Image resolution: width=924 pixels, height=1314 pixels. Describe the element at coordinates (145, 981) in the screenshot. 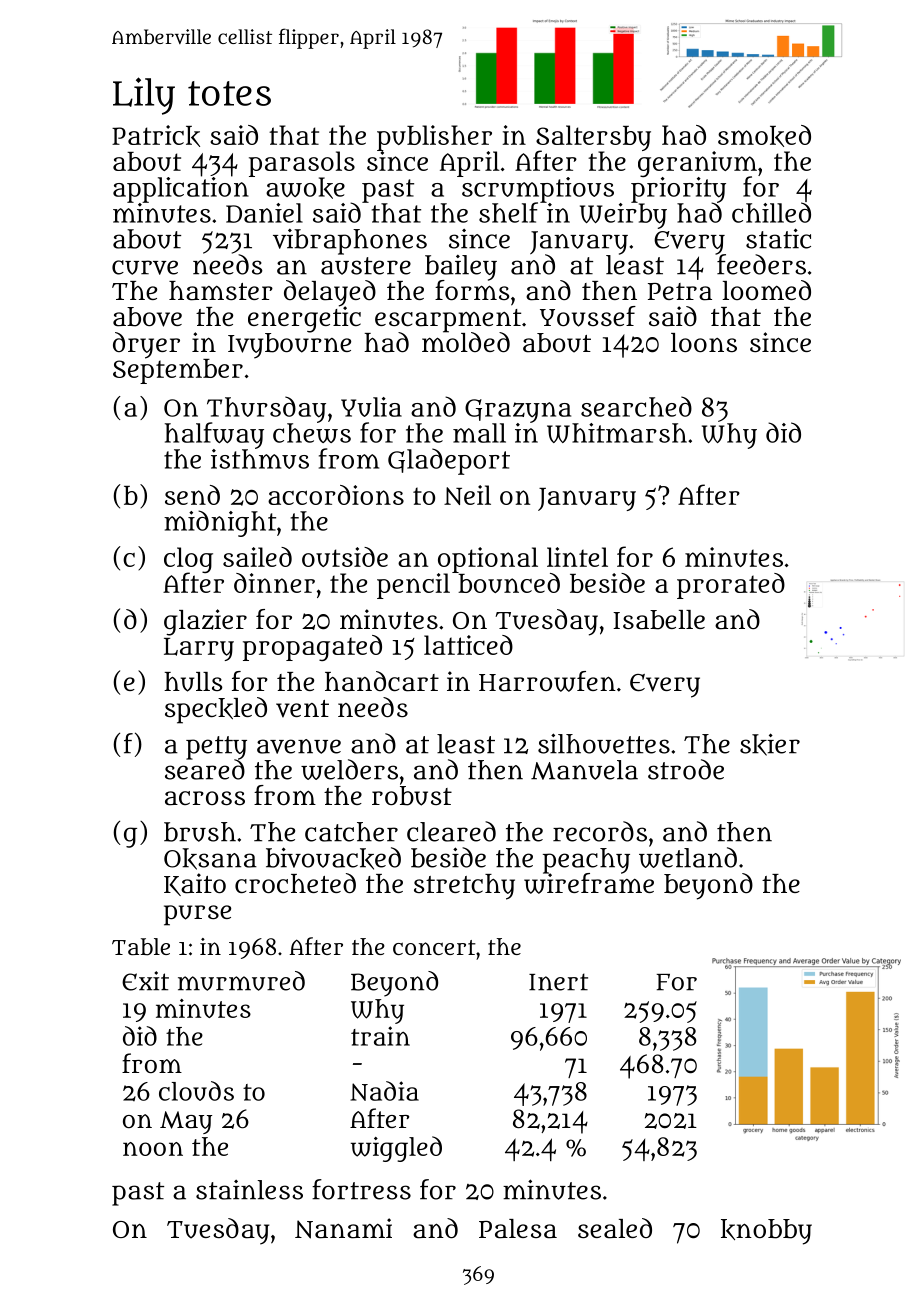

I see `Exit` at that location.
